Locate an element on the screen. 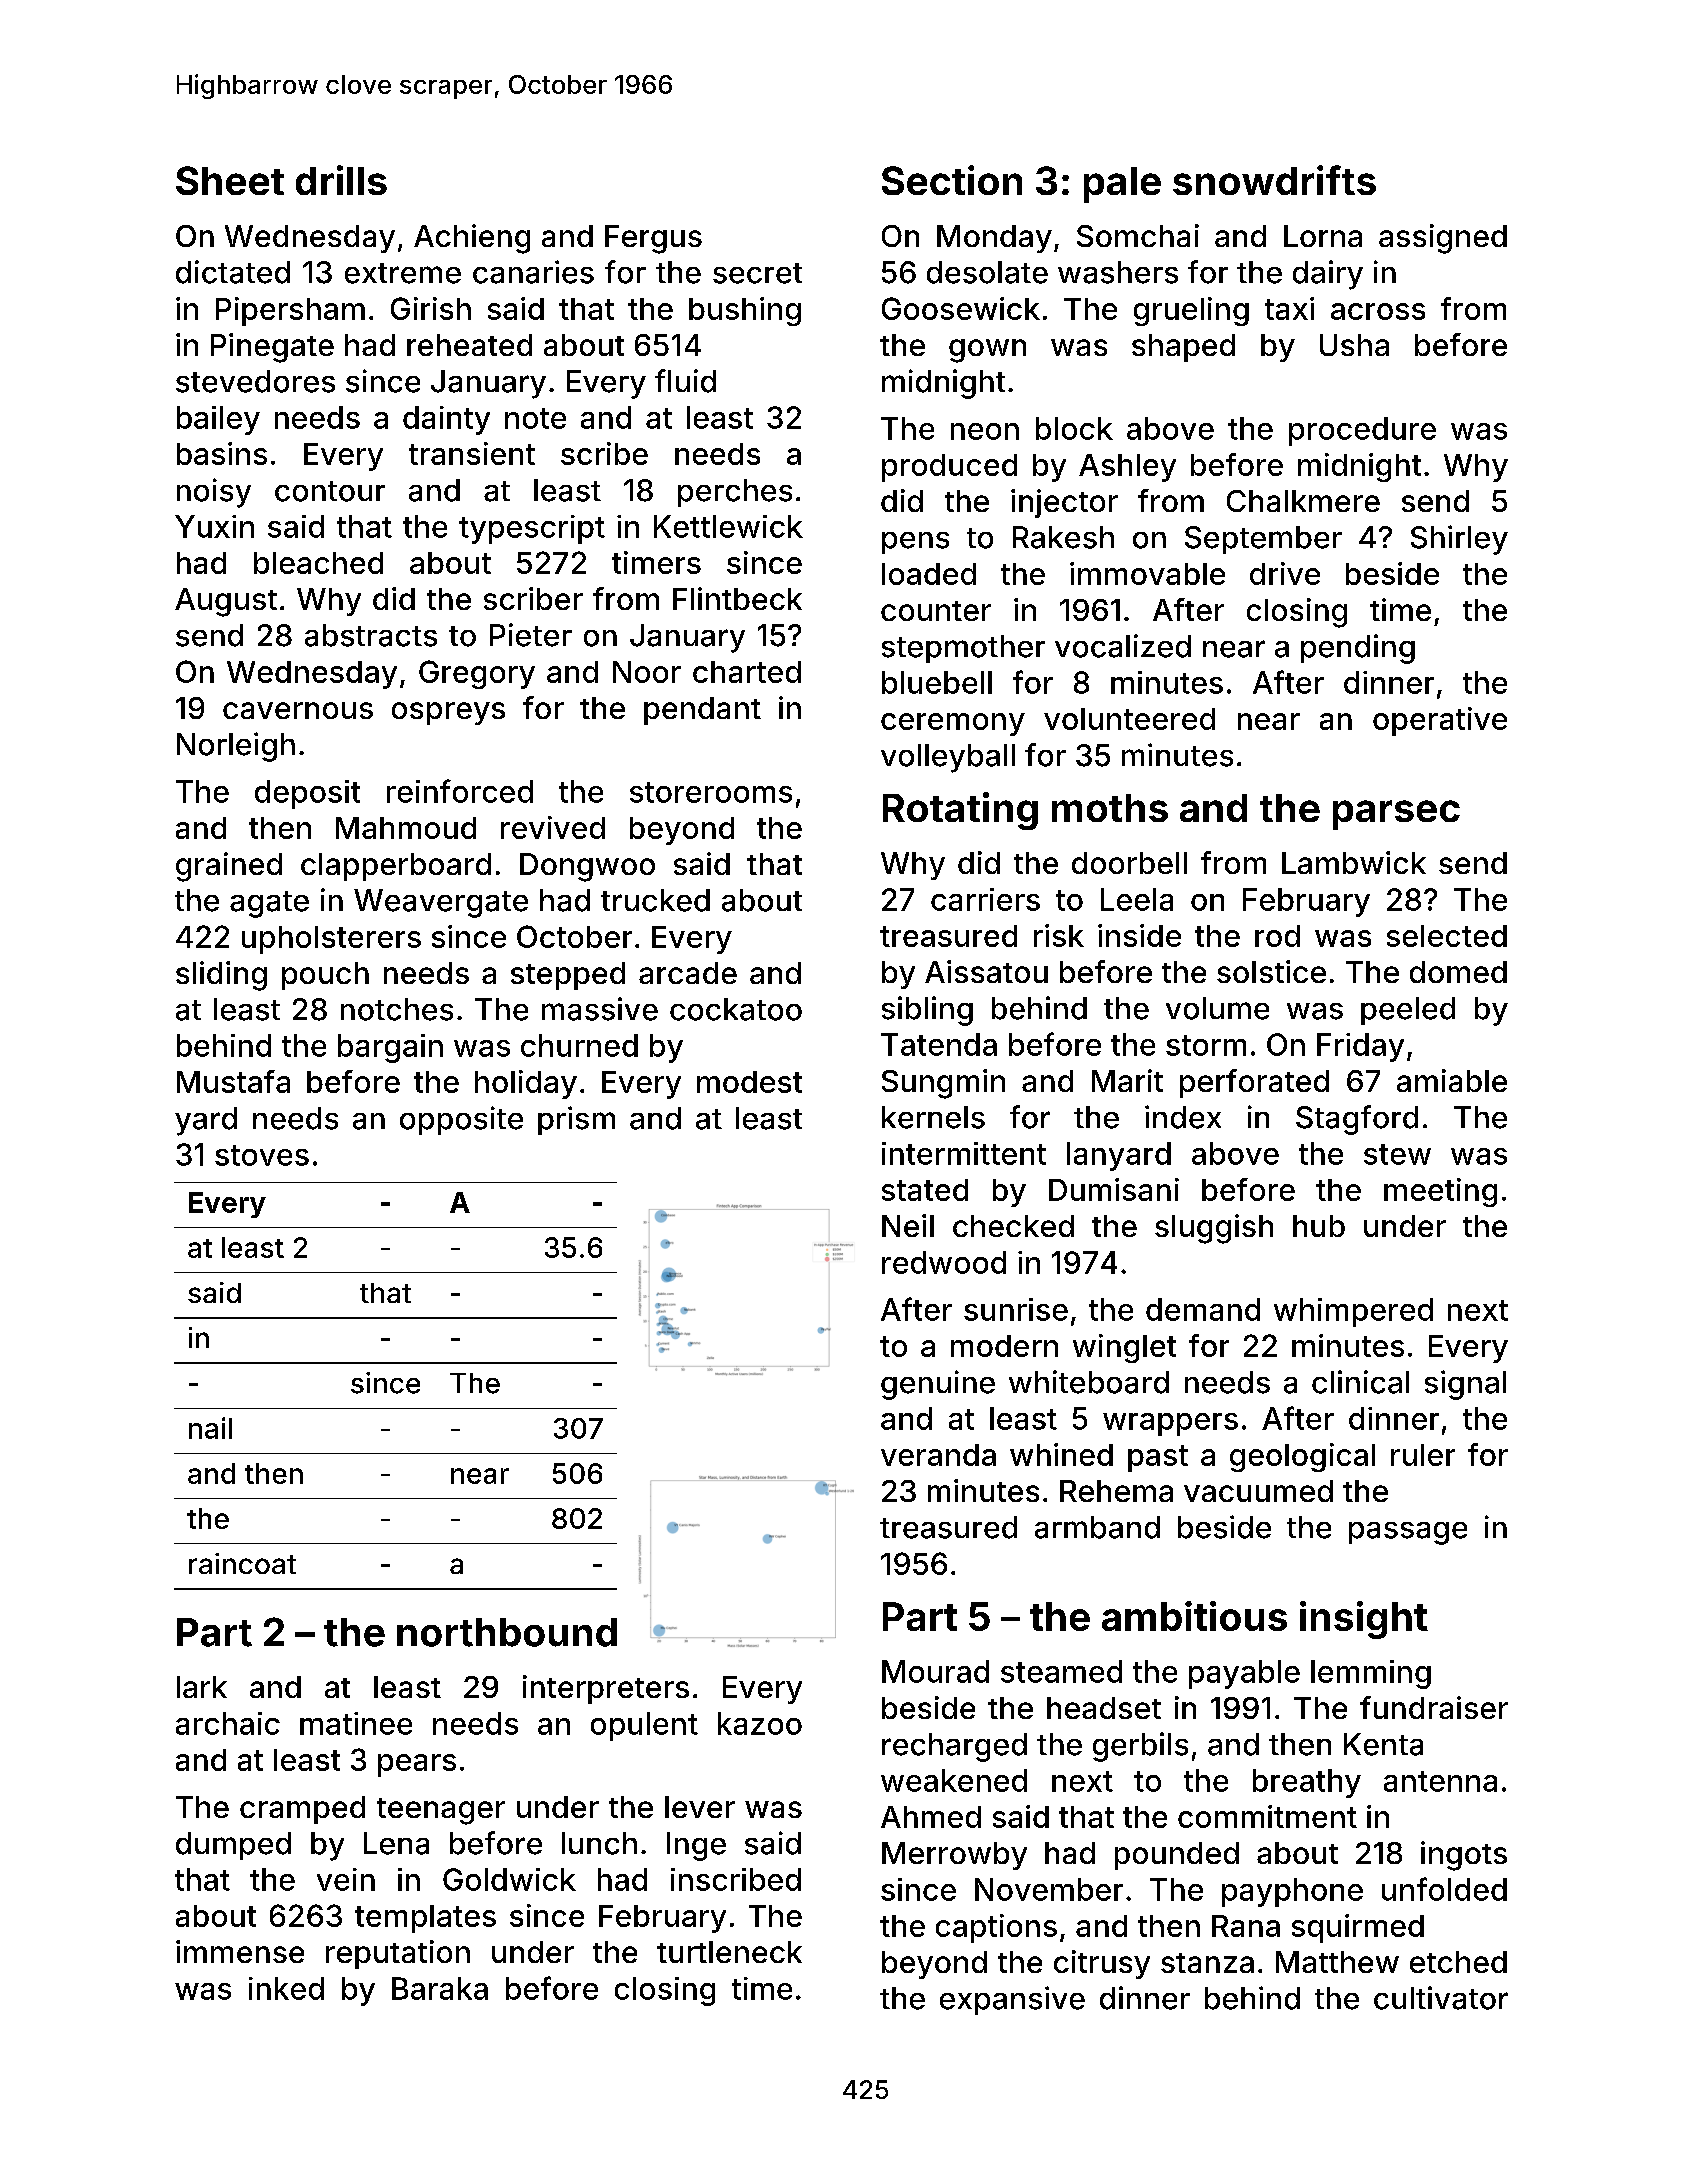  cultivator is located at coordinates (1441, 1998).
